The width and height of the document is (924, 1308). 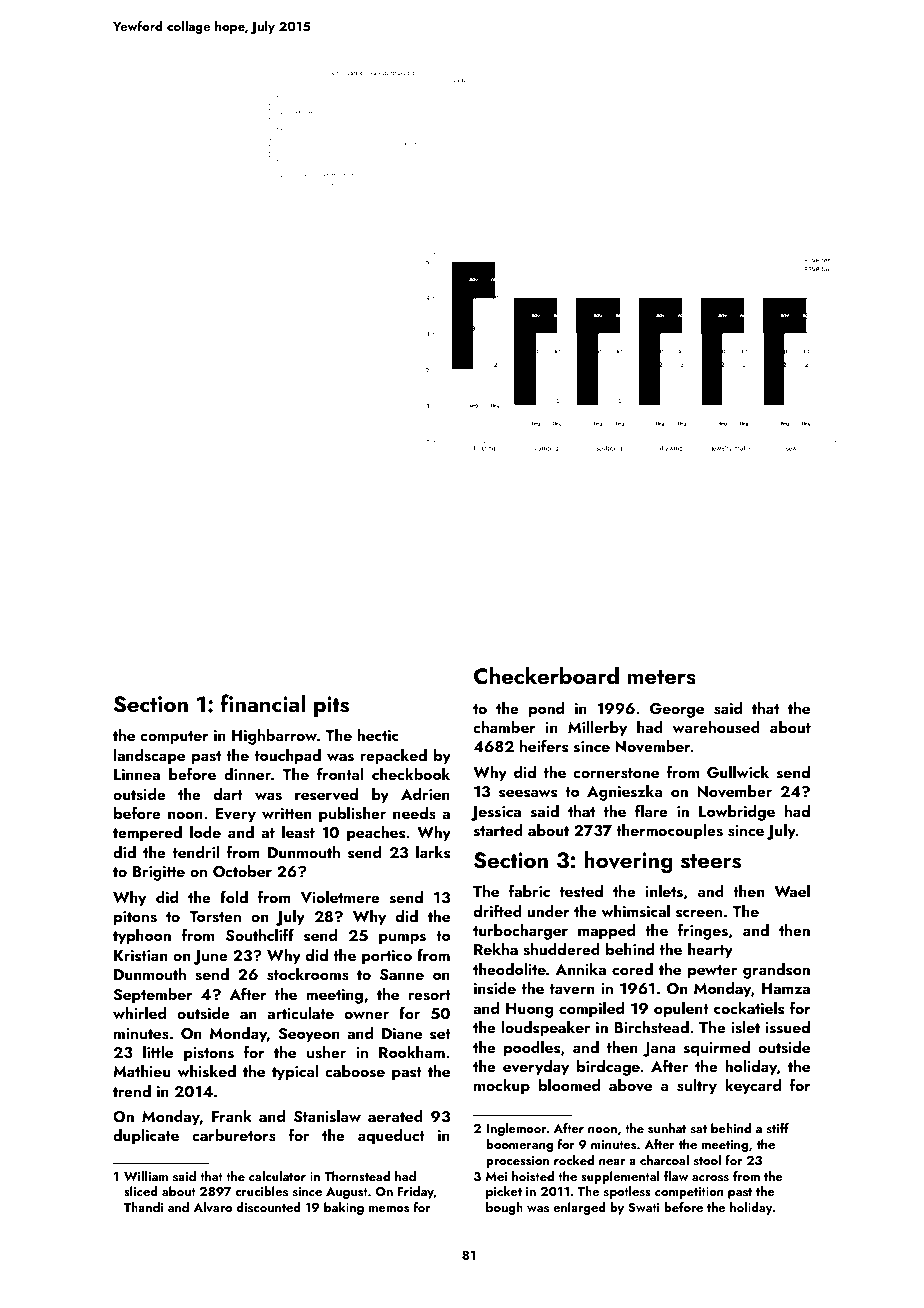 I want to click on meters, so click(x=662, y=677).
